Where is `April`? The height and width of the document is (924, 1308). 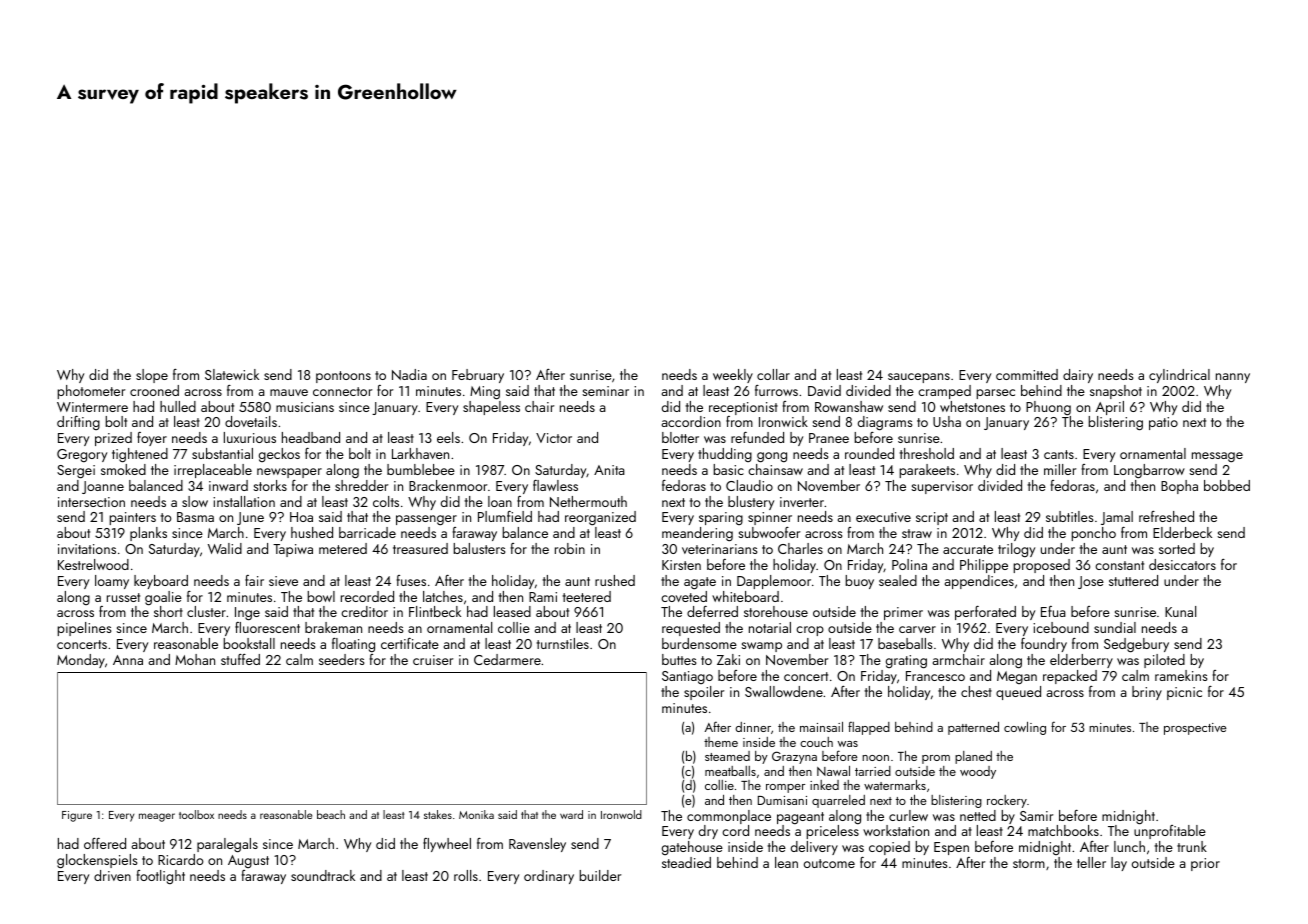 April is located at coordinates (1110, 408).
